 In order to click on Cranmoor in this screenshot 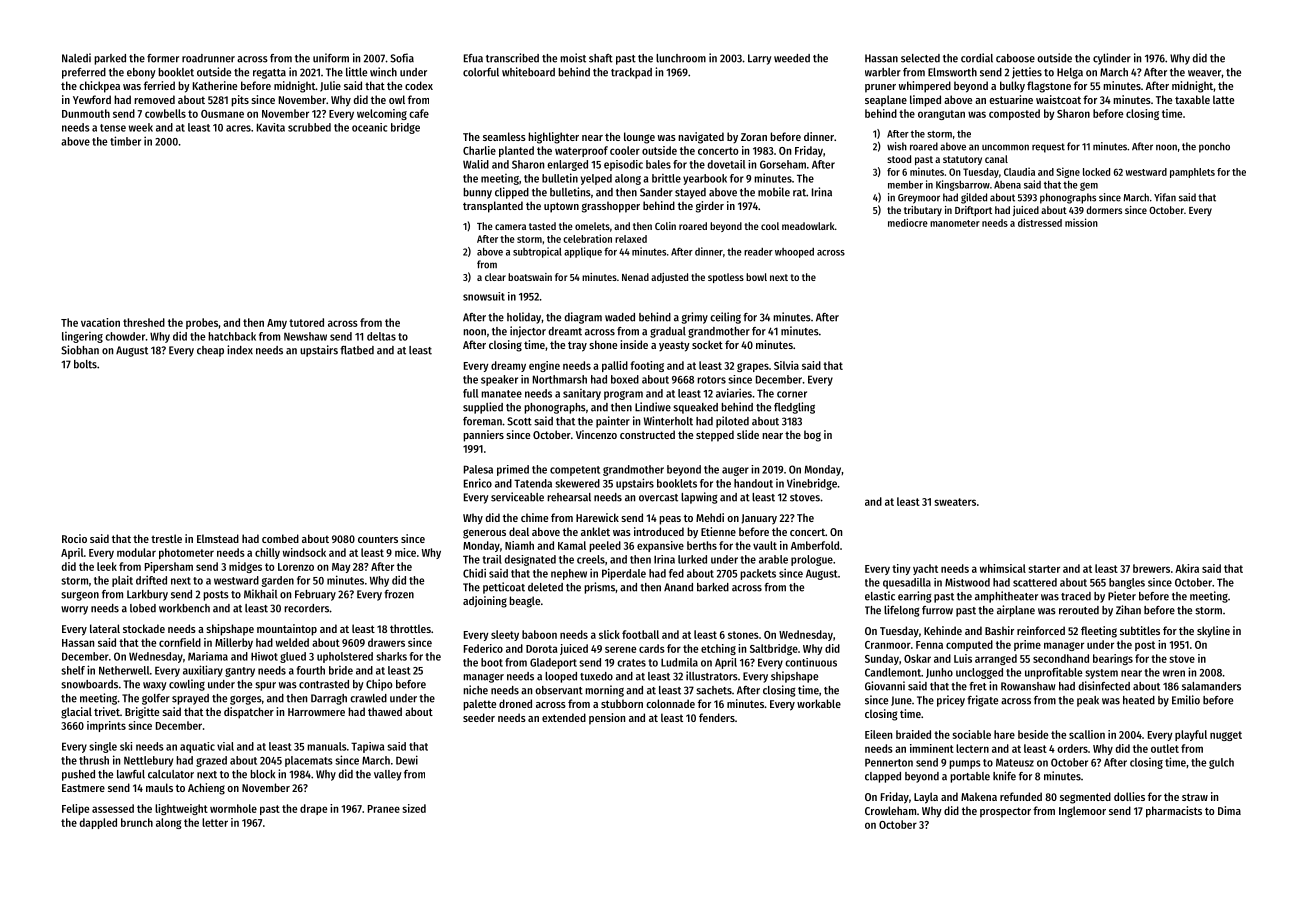, I will do `click(888, 645)`.
